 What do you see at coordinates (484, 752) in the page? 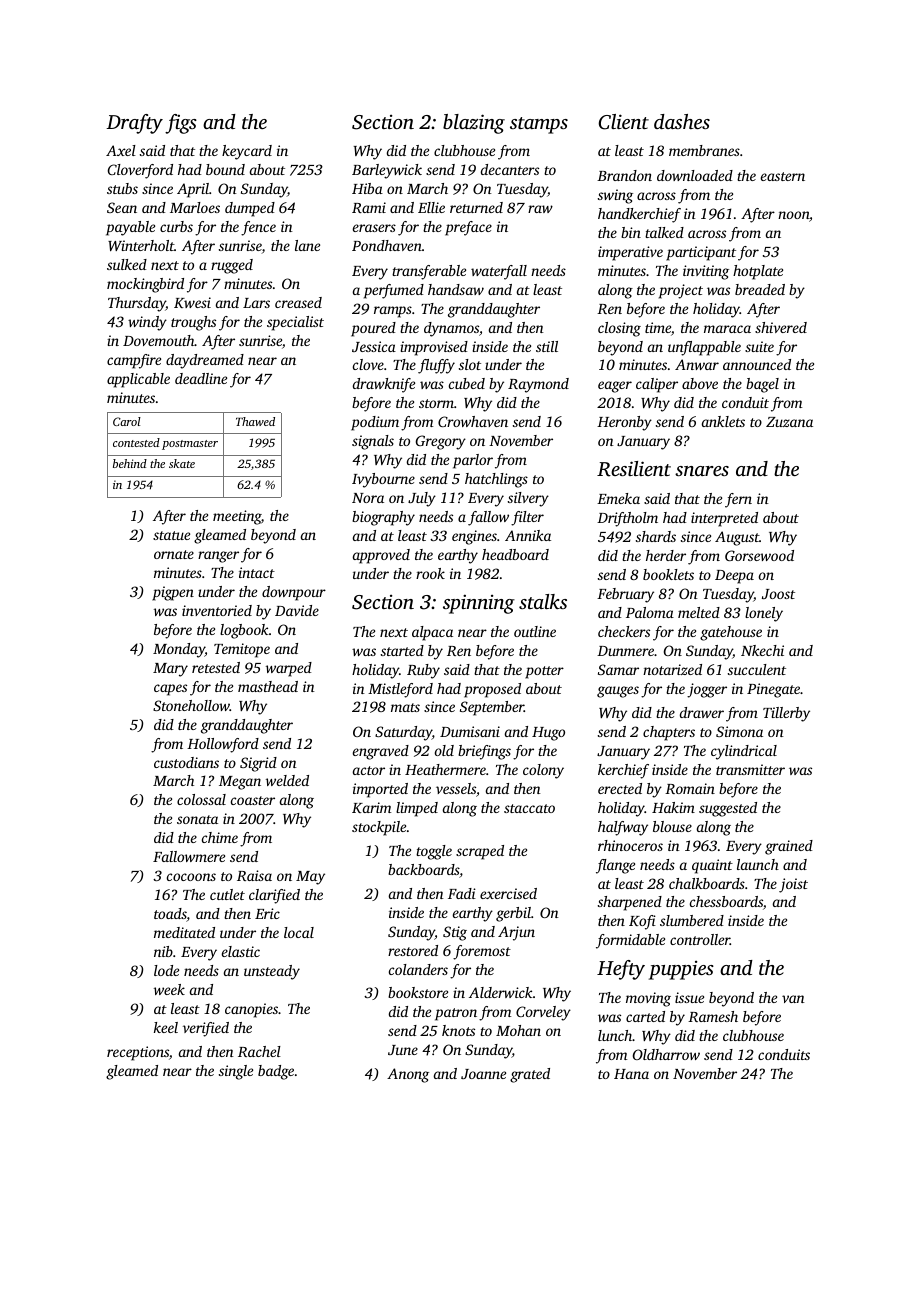
I see `briefings` at bounding box center [484, 752].
